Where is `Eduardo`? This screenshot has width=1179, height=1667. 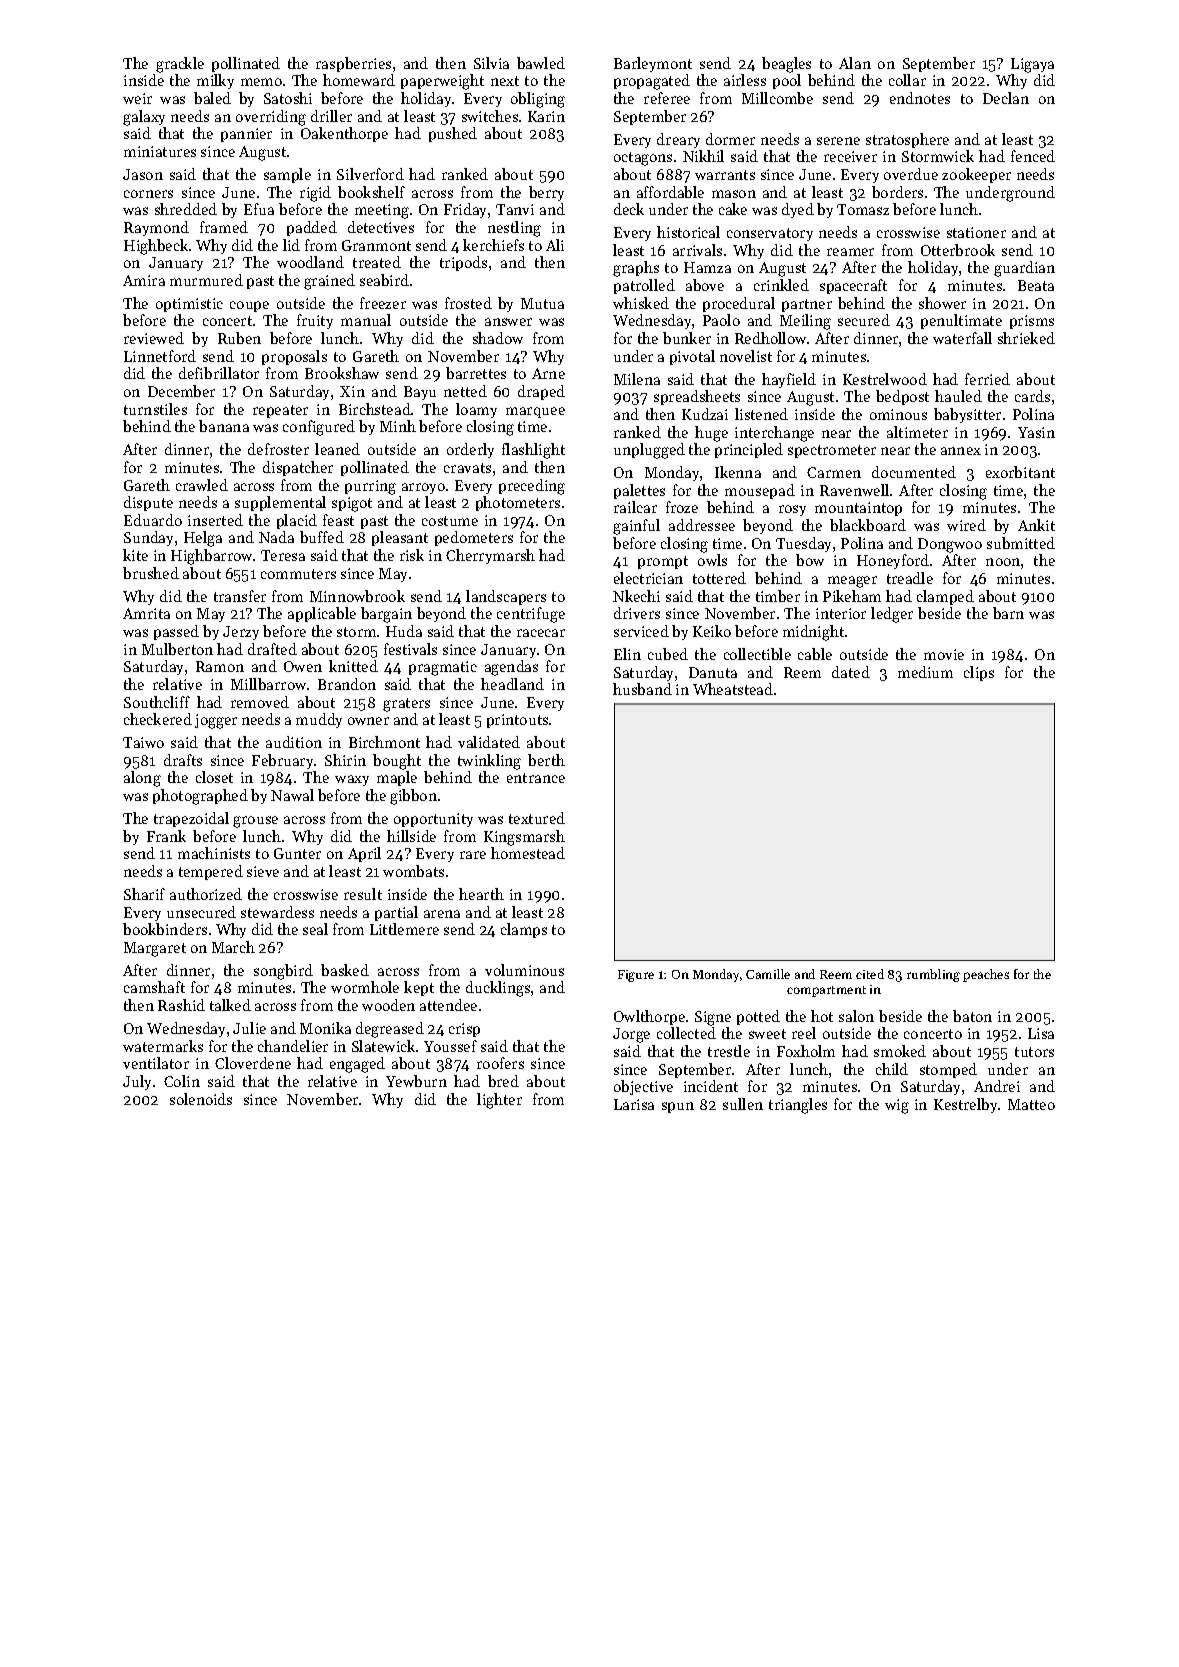 Eduardo is located at coordinates (153, 520).
